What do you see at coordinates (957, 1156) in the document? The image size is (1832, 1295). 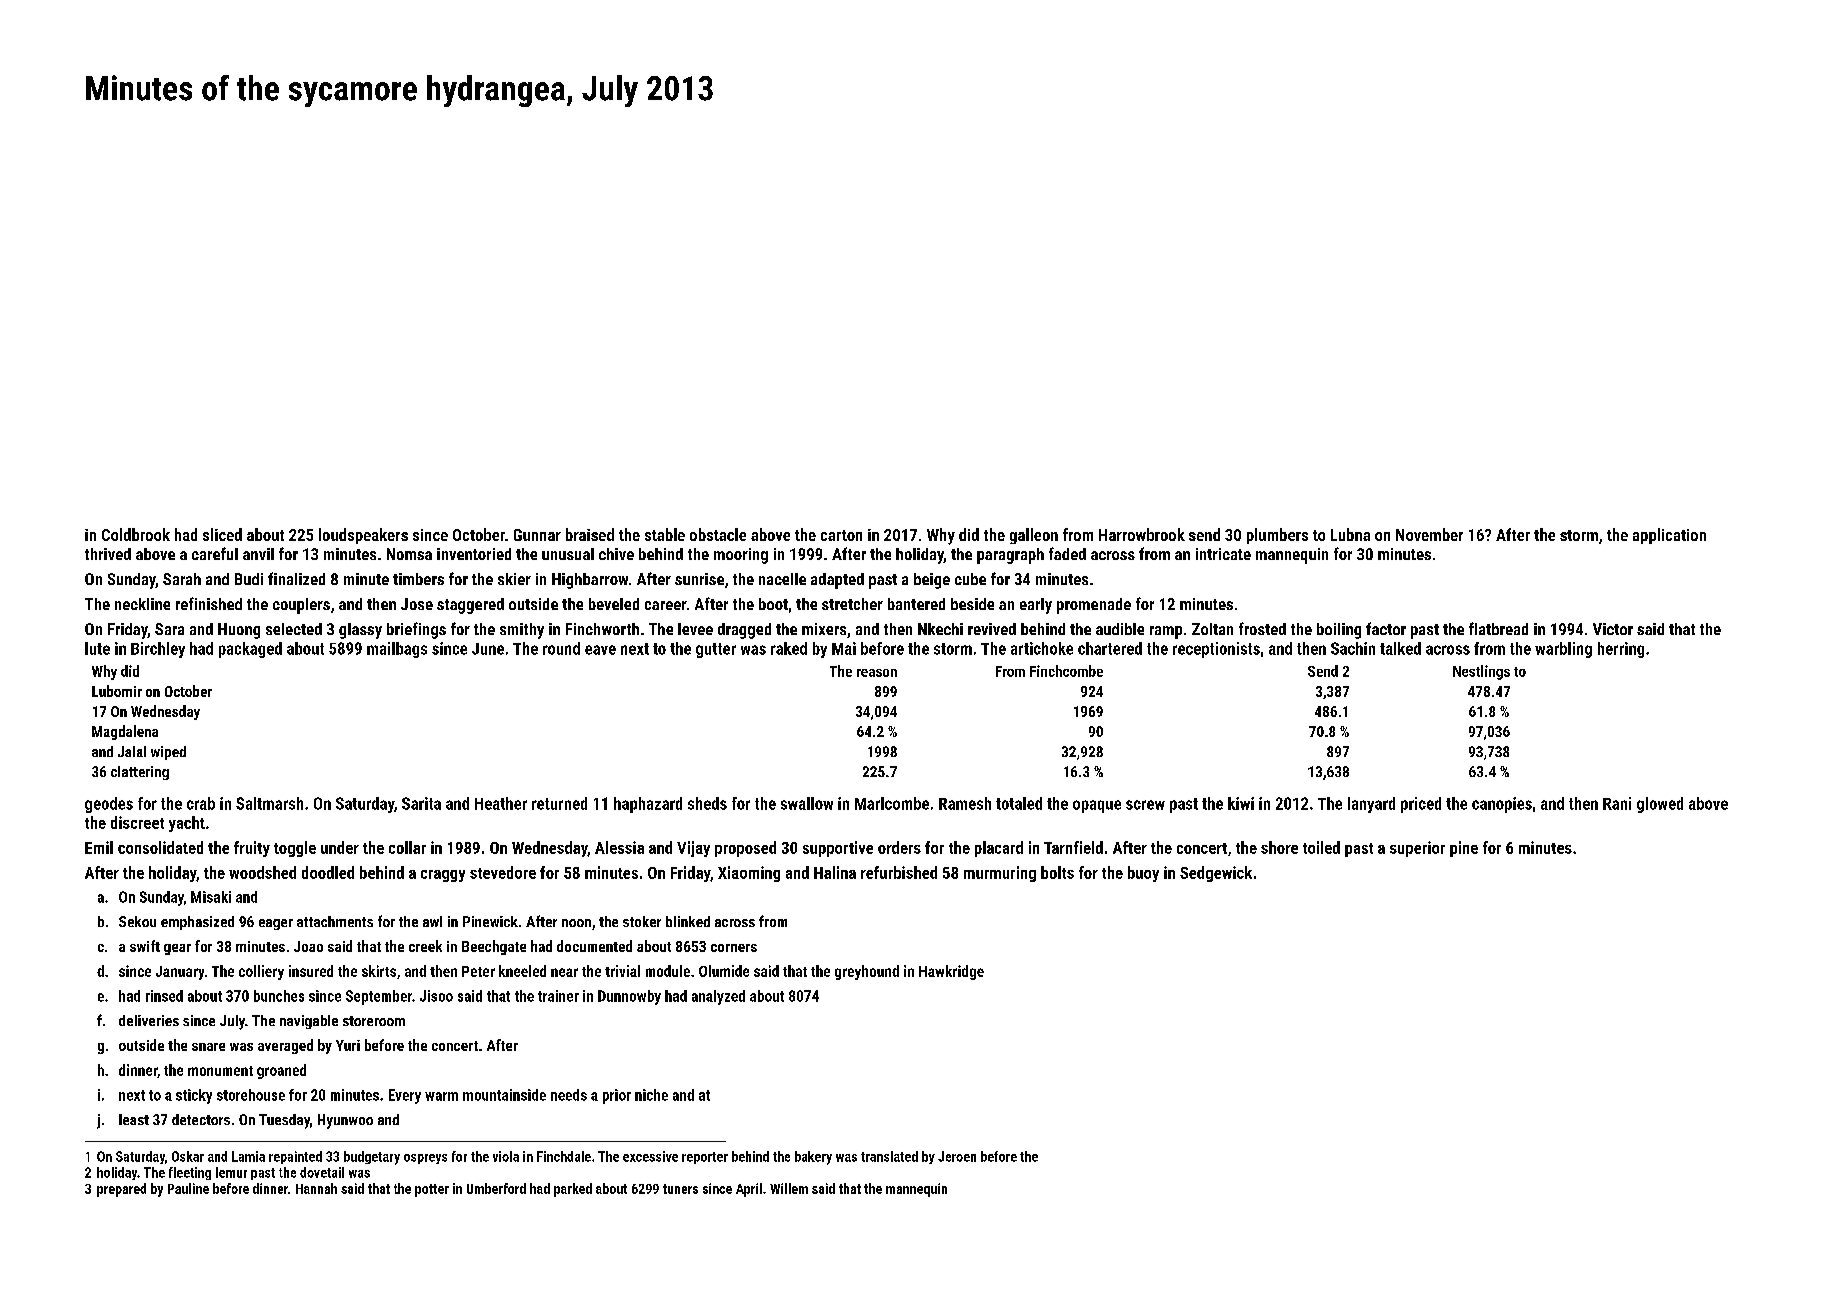 I see `Jeroen` at bounding box center [957, 1156].
